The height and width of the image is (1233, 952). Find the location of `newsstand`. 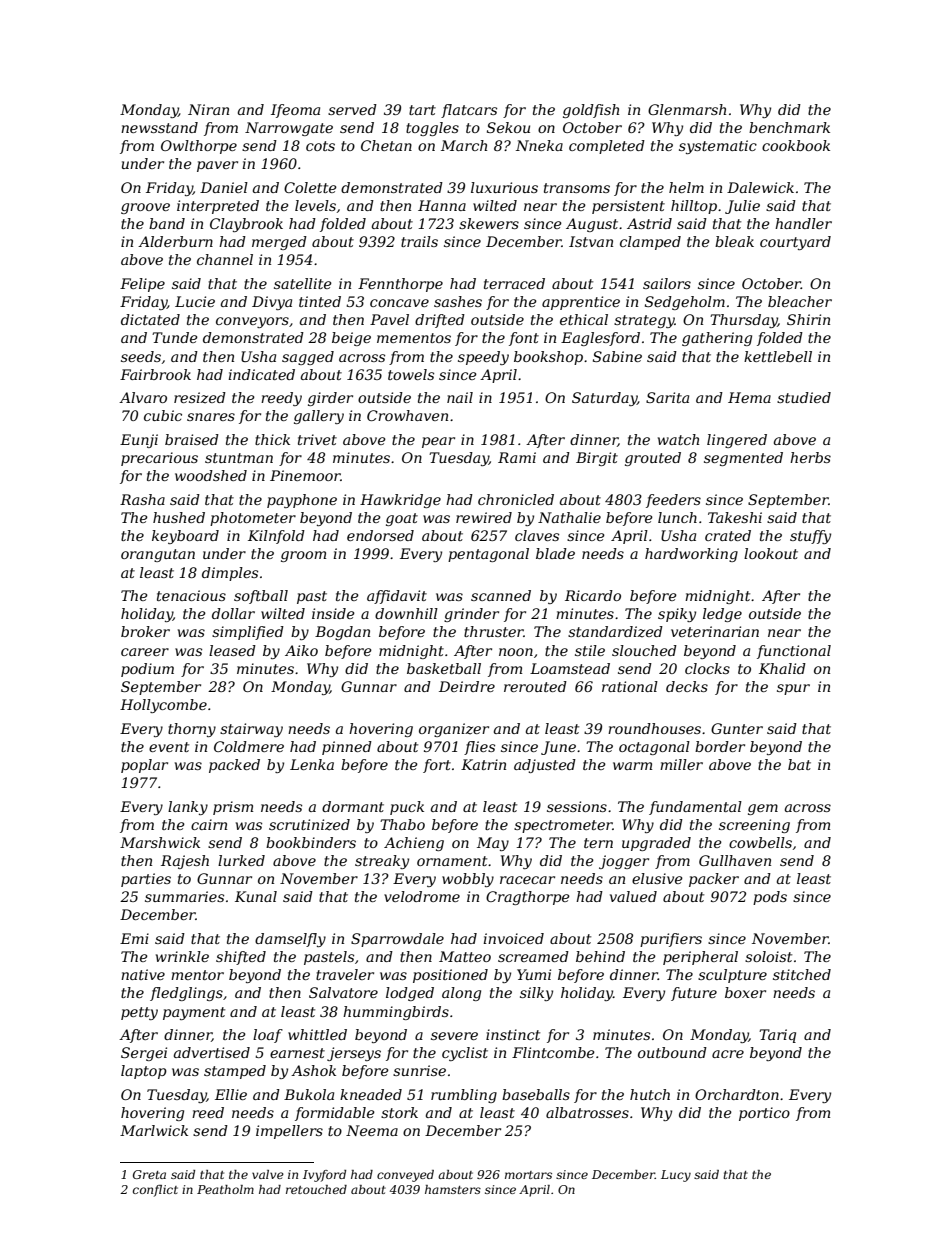

newsstand is located at coordinates (159, 127).
